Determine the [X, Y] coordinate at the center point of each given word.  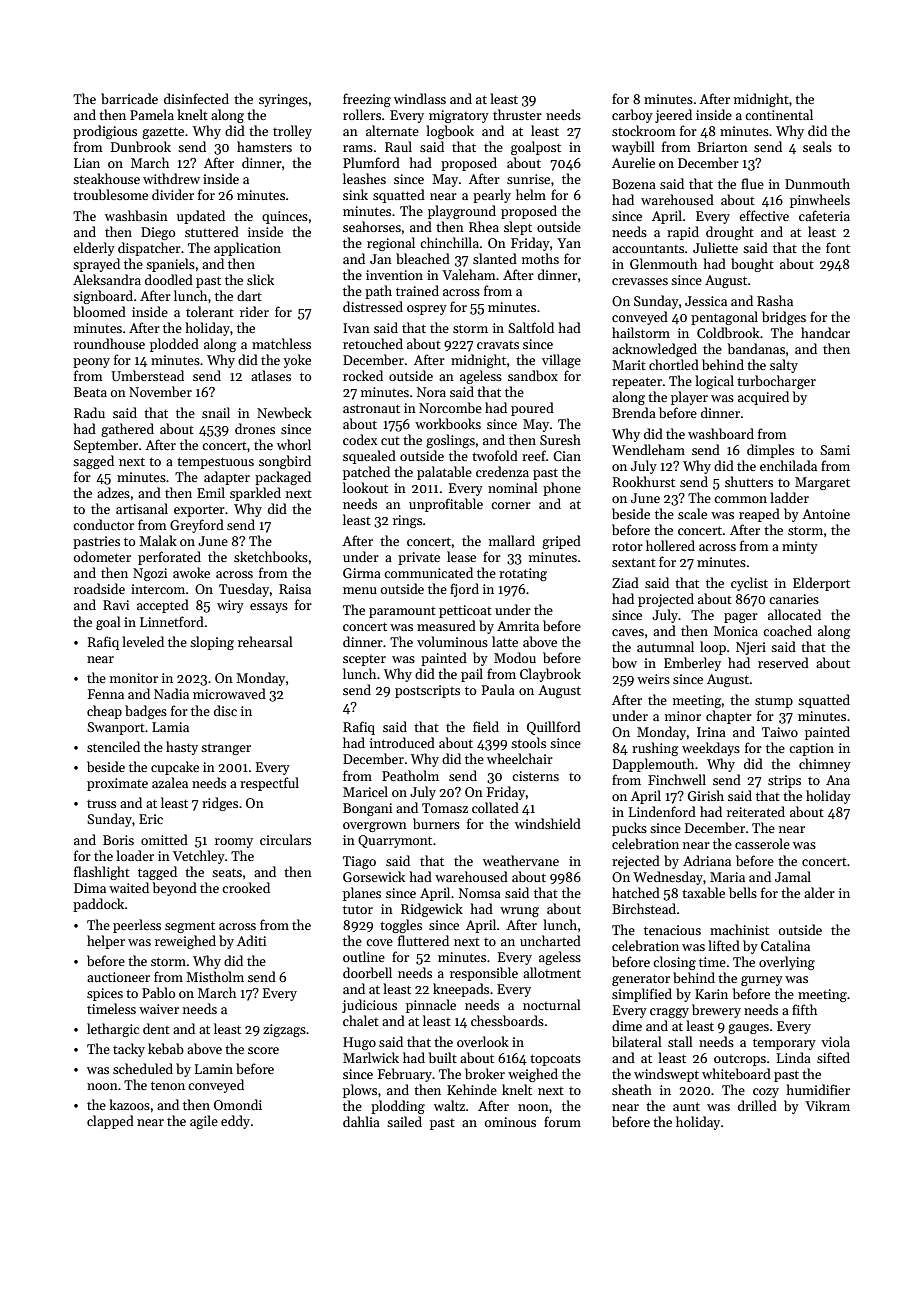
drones [255, 428]
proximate [117, 784]
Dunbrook [141, 146]
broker [485, 1073]
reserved [783, 662]
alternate [392, 130]
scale [692, 513]
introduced [402, 742]
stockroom [644, 130]
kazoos [129, 1104]
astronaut [371, 408]
